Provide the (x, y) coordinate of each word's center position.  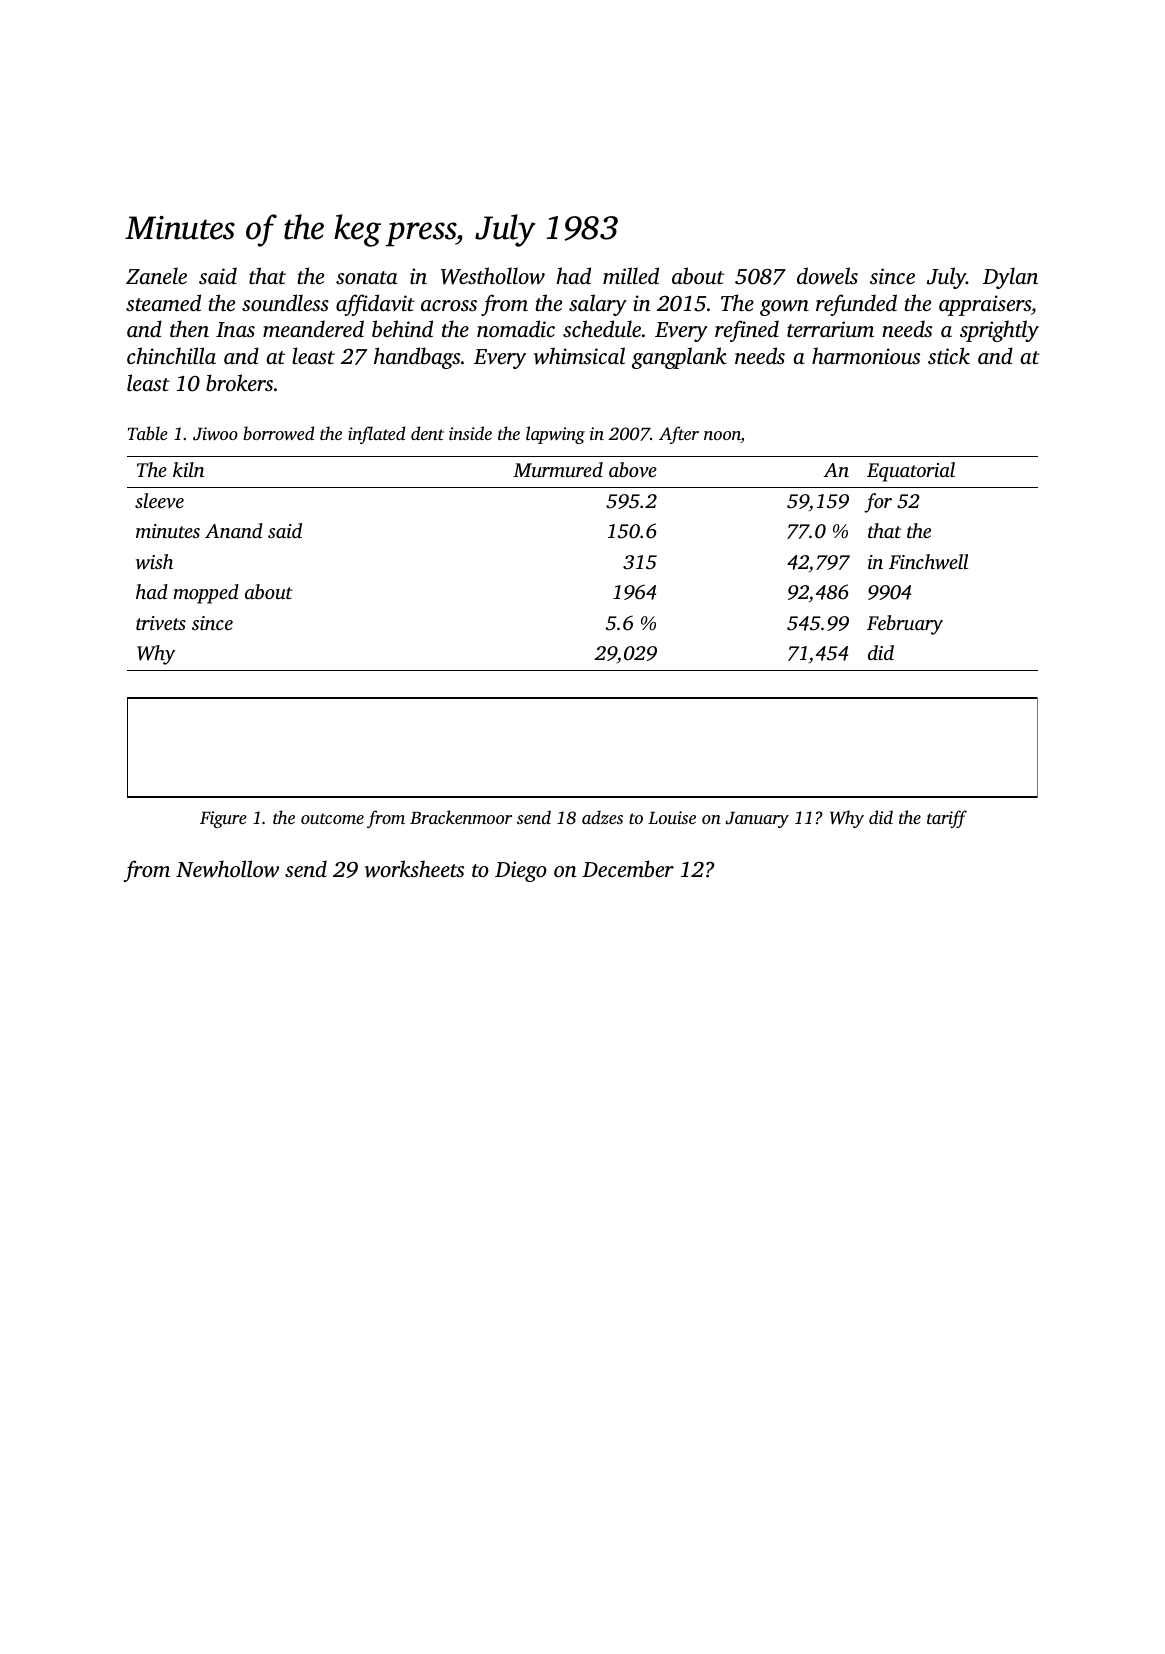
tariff (947, 819)
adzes (602, 817)
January (757, 820)
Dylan (1010, 278)
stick (949, 355)
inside (470, 433)
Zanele (156, 275)
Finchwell (928, 561)
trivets (161, 623)
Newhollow (227, 869)
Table (147, 433)
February (905, 625)
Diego (521, 871)
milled (631, 275)
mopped (206, 594)
